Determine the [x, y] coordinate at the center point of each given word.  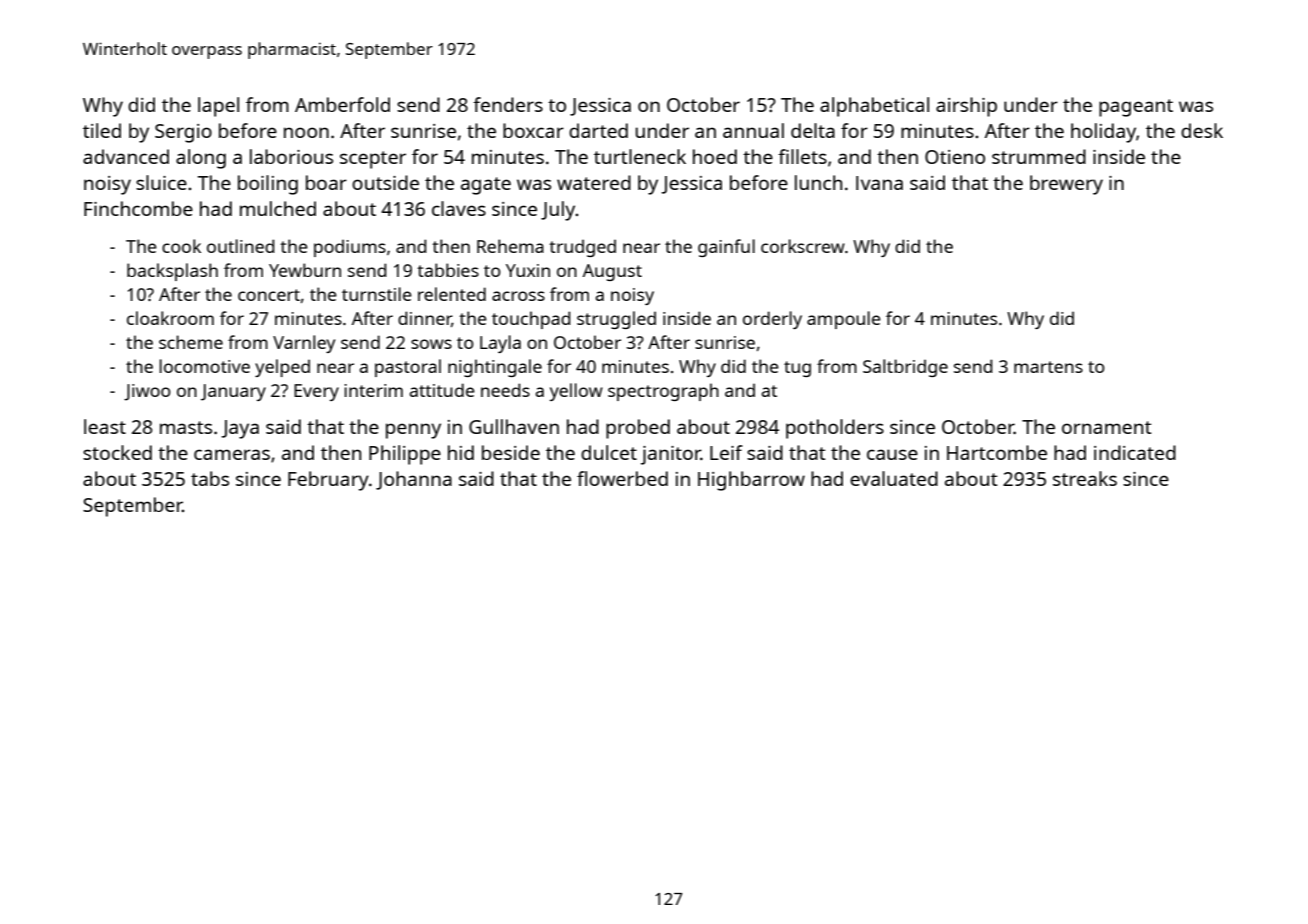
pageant [1136, 108]
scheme [191, 342]
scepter [373, 160]
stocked [117, 452]
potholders [835, 429]
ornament [1107, 427]
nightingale [495, 368]
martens [1048, 367]
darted [598, 130]
